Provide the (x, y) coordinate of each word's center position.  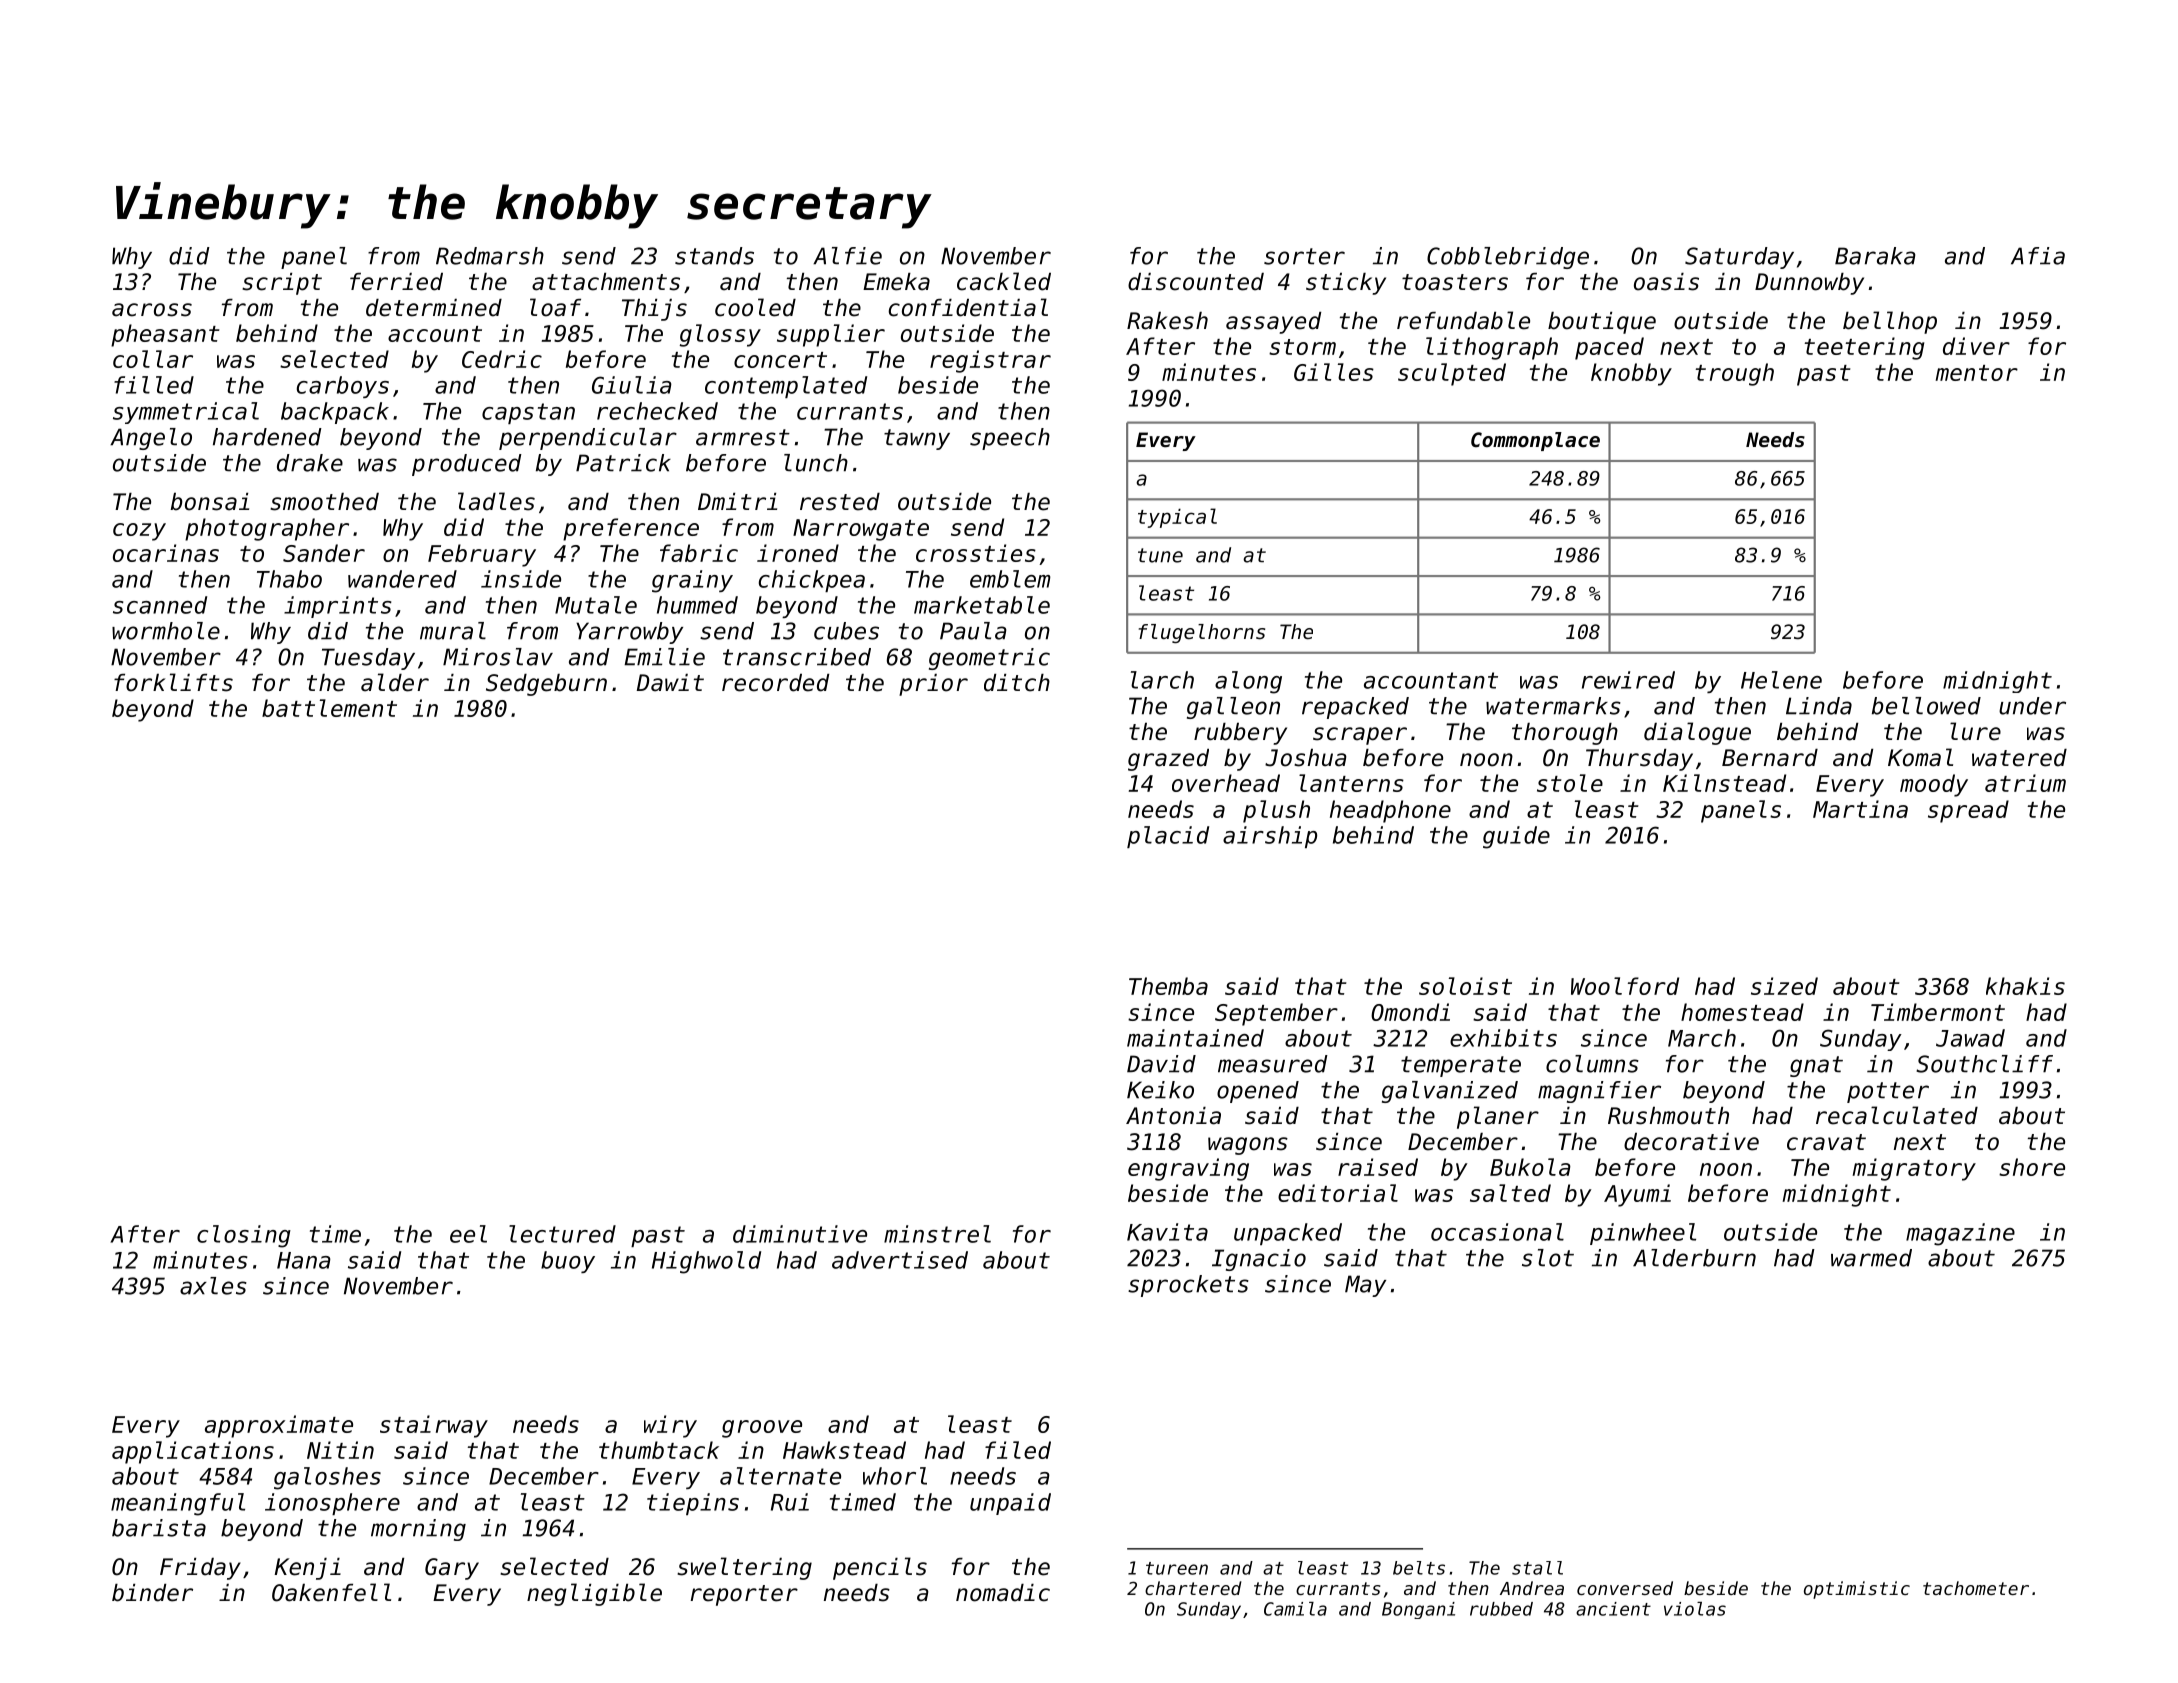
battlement (329, 708)
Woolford (1625, 986)
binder (152, 1593)
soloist (1465, 986)
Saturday (1739, 258)
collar (153, 359)
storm (1302, 347)
